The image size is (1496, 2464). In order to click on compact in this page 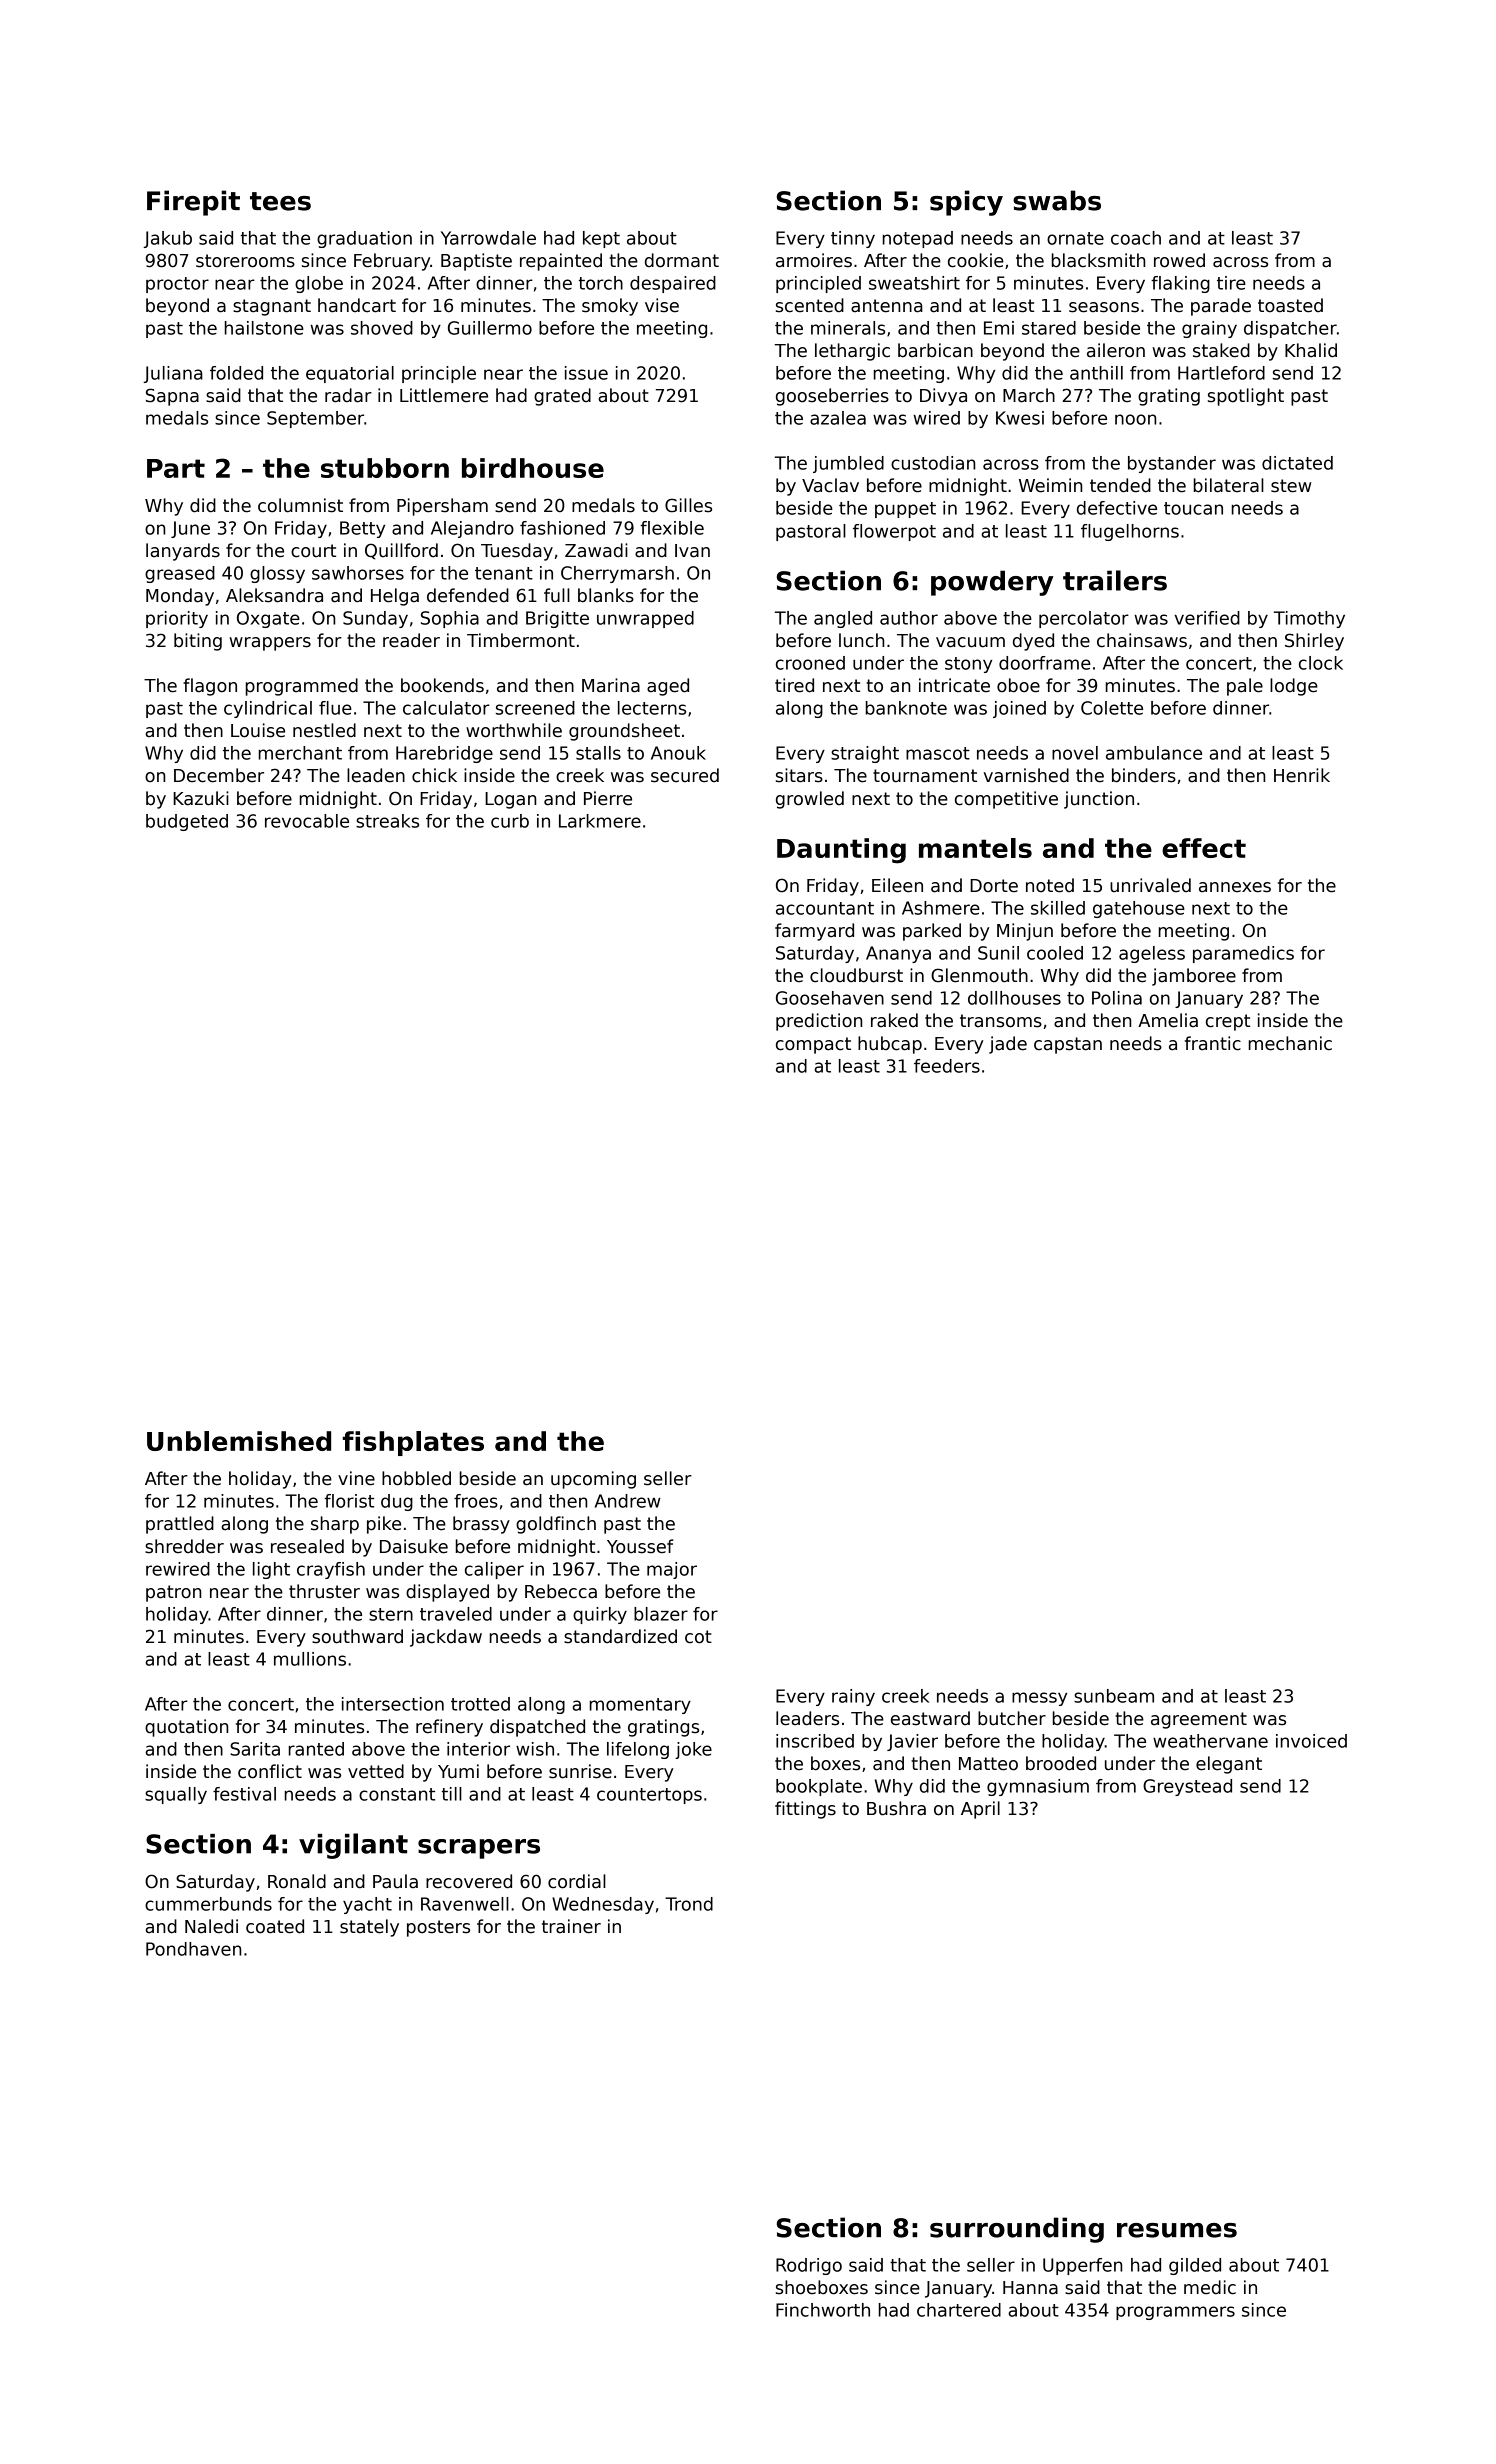, I will do `click(813, 1045)`.
